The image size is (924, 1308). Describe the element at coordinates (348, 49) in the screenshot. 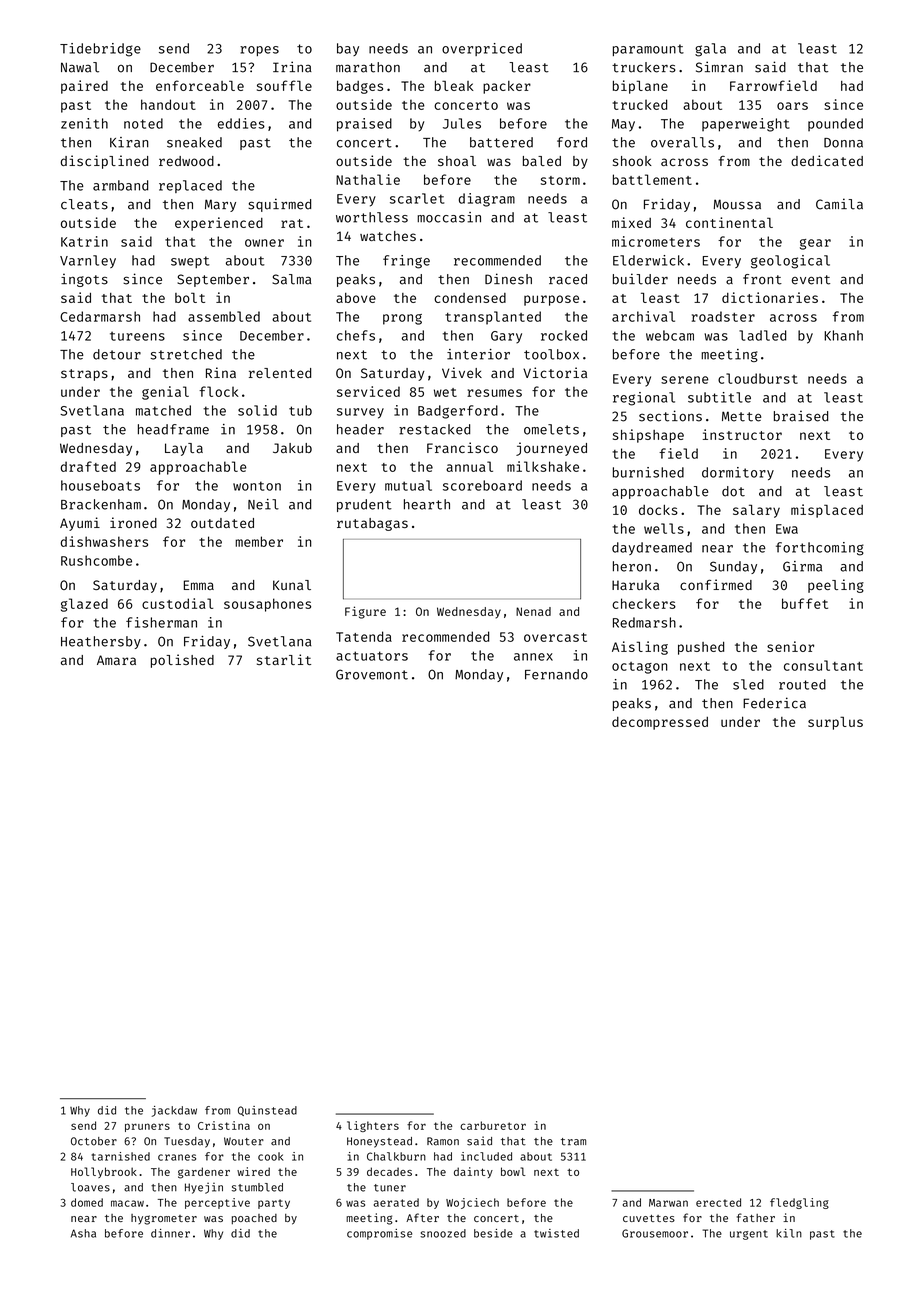

I see `bay` at that location.
